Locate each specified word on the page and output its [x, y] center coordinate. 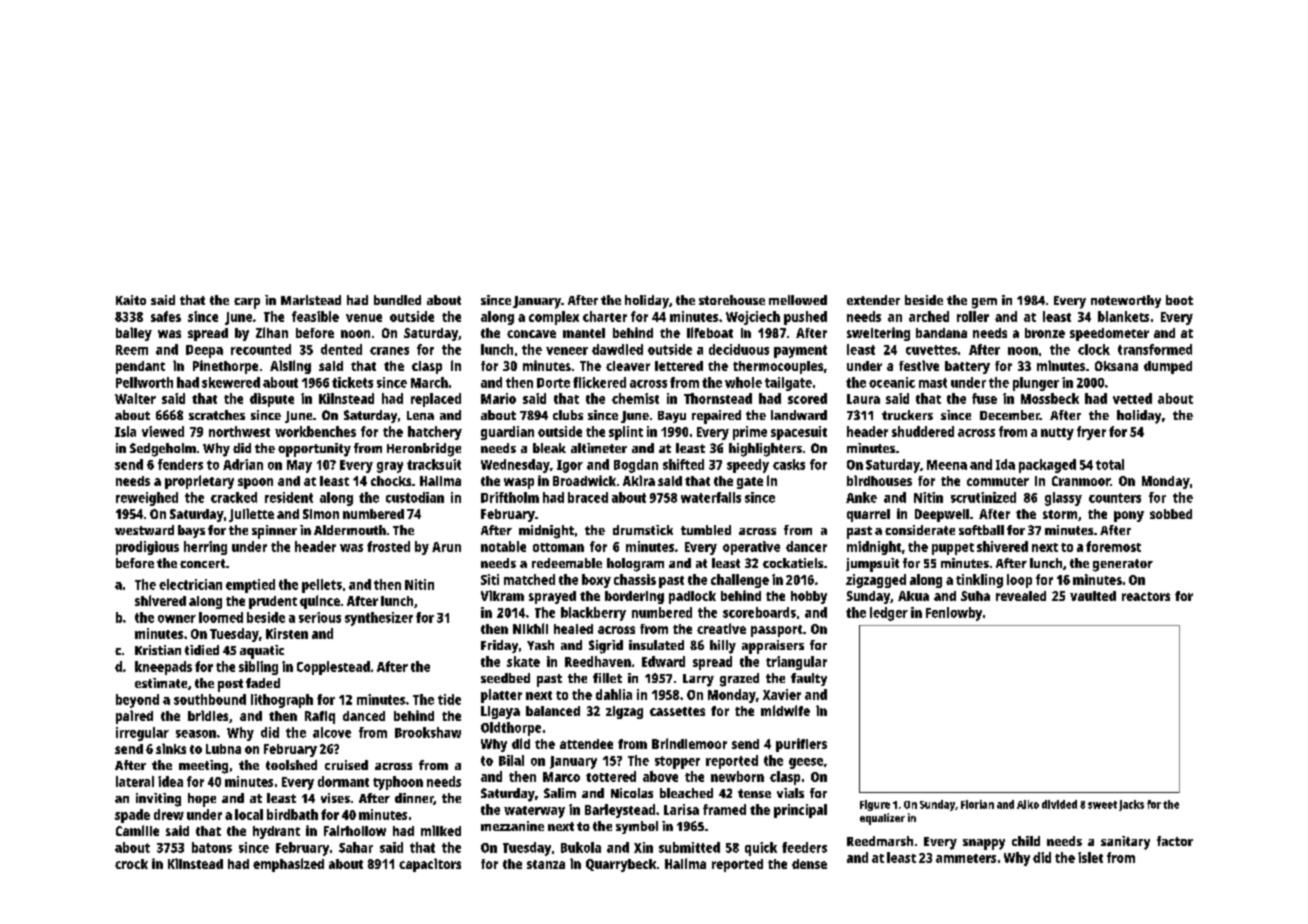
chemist [635, 398]
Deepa [204, 351]
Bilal [511, 760]
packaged [1047, 466]
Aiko [1028, 804]
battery [967, 367]
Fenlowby [954, 614]
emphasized [288, 865]
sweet [1102, 805]
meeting [203, 767]
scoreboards [759, 612]
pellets [322, 586]
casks [789, 464]
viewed [163, 431]
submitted [689, 847]
